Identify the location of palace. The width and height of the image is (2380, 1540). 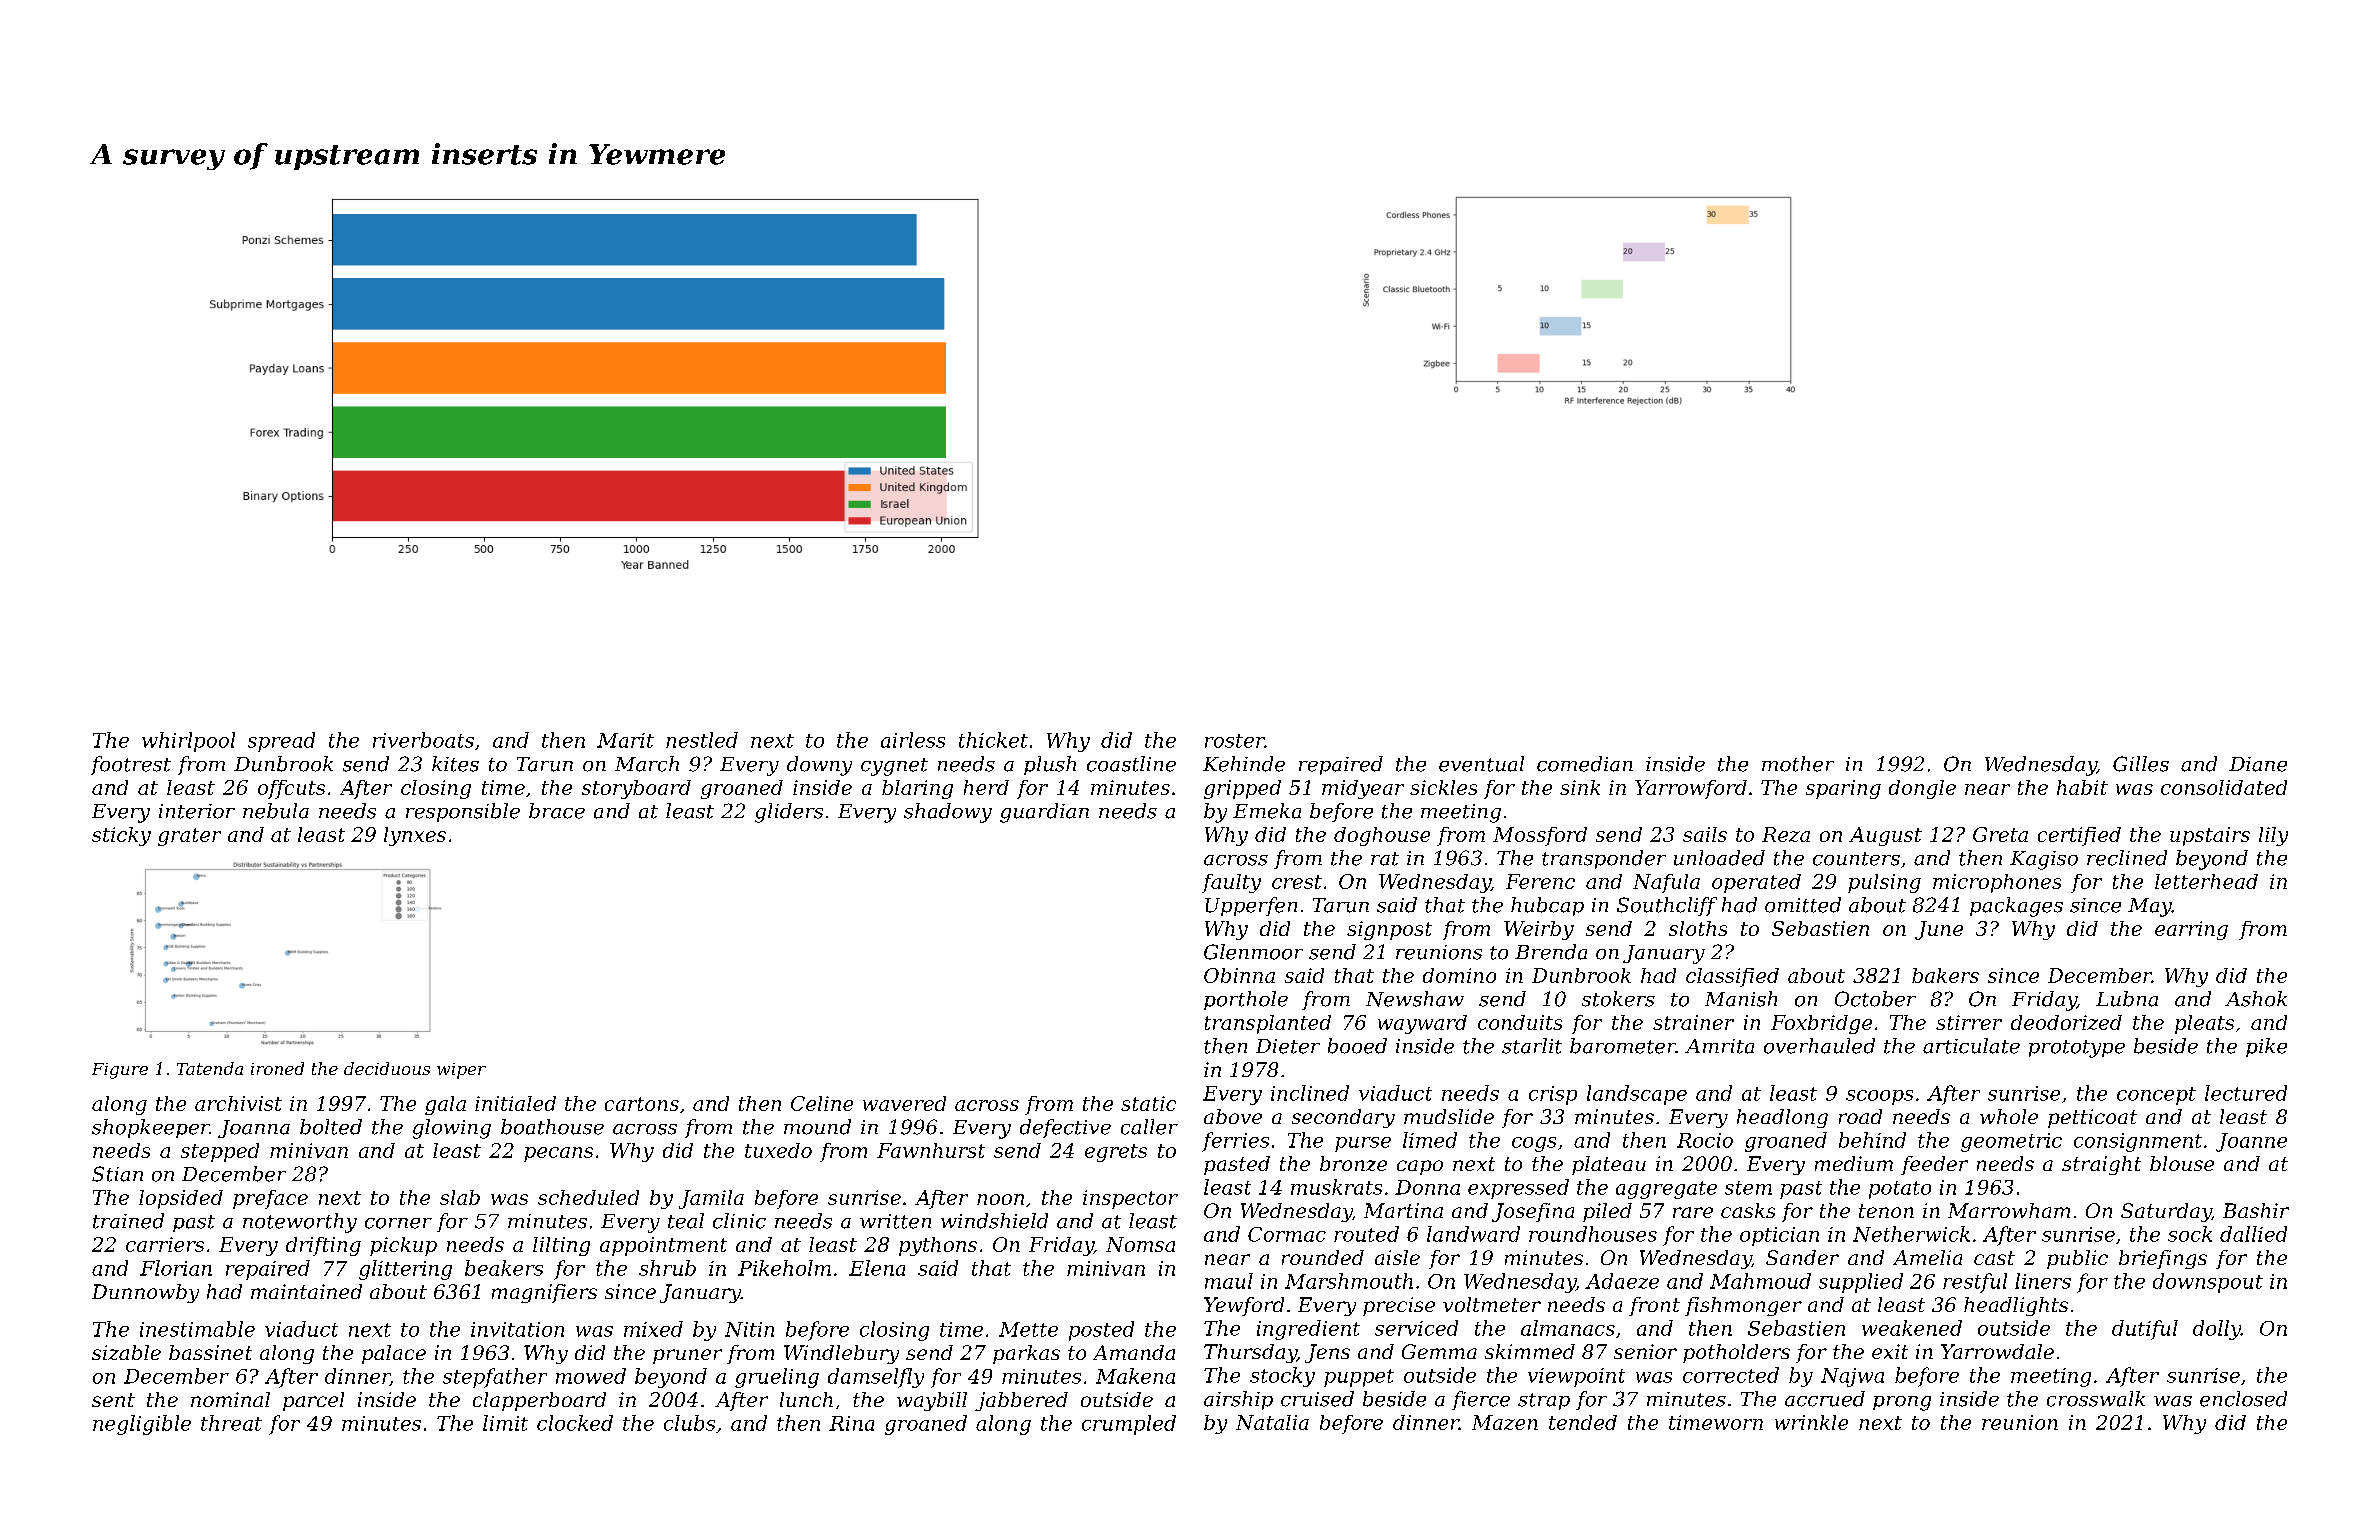
(394, 1354).
